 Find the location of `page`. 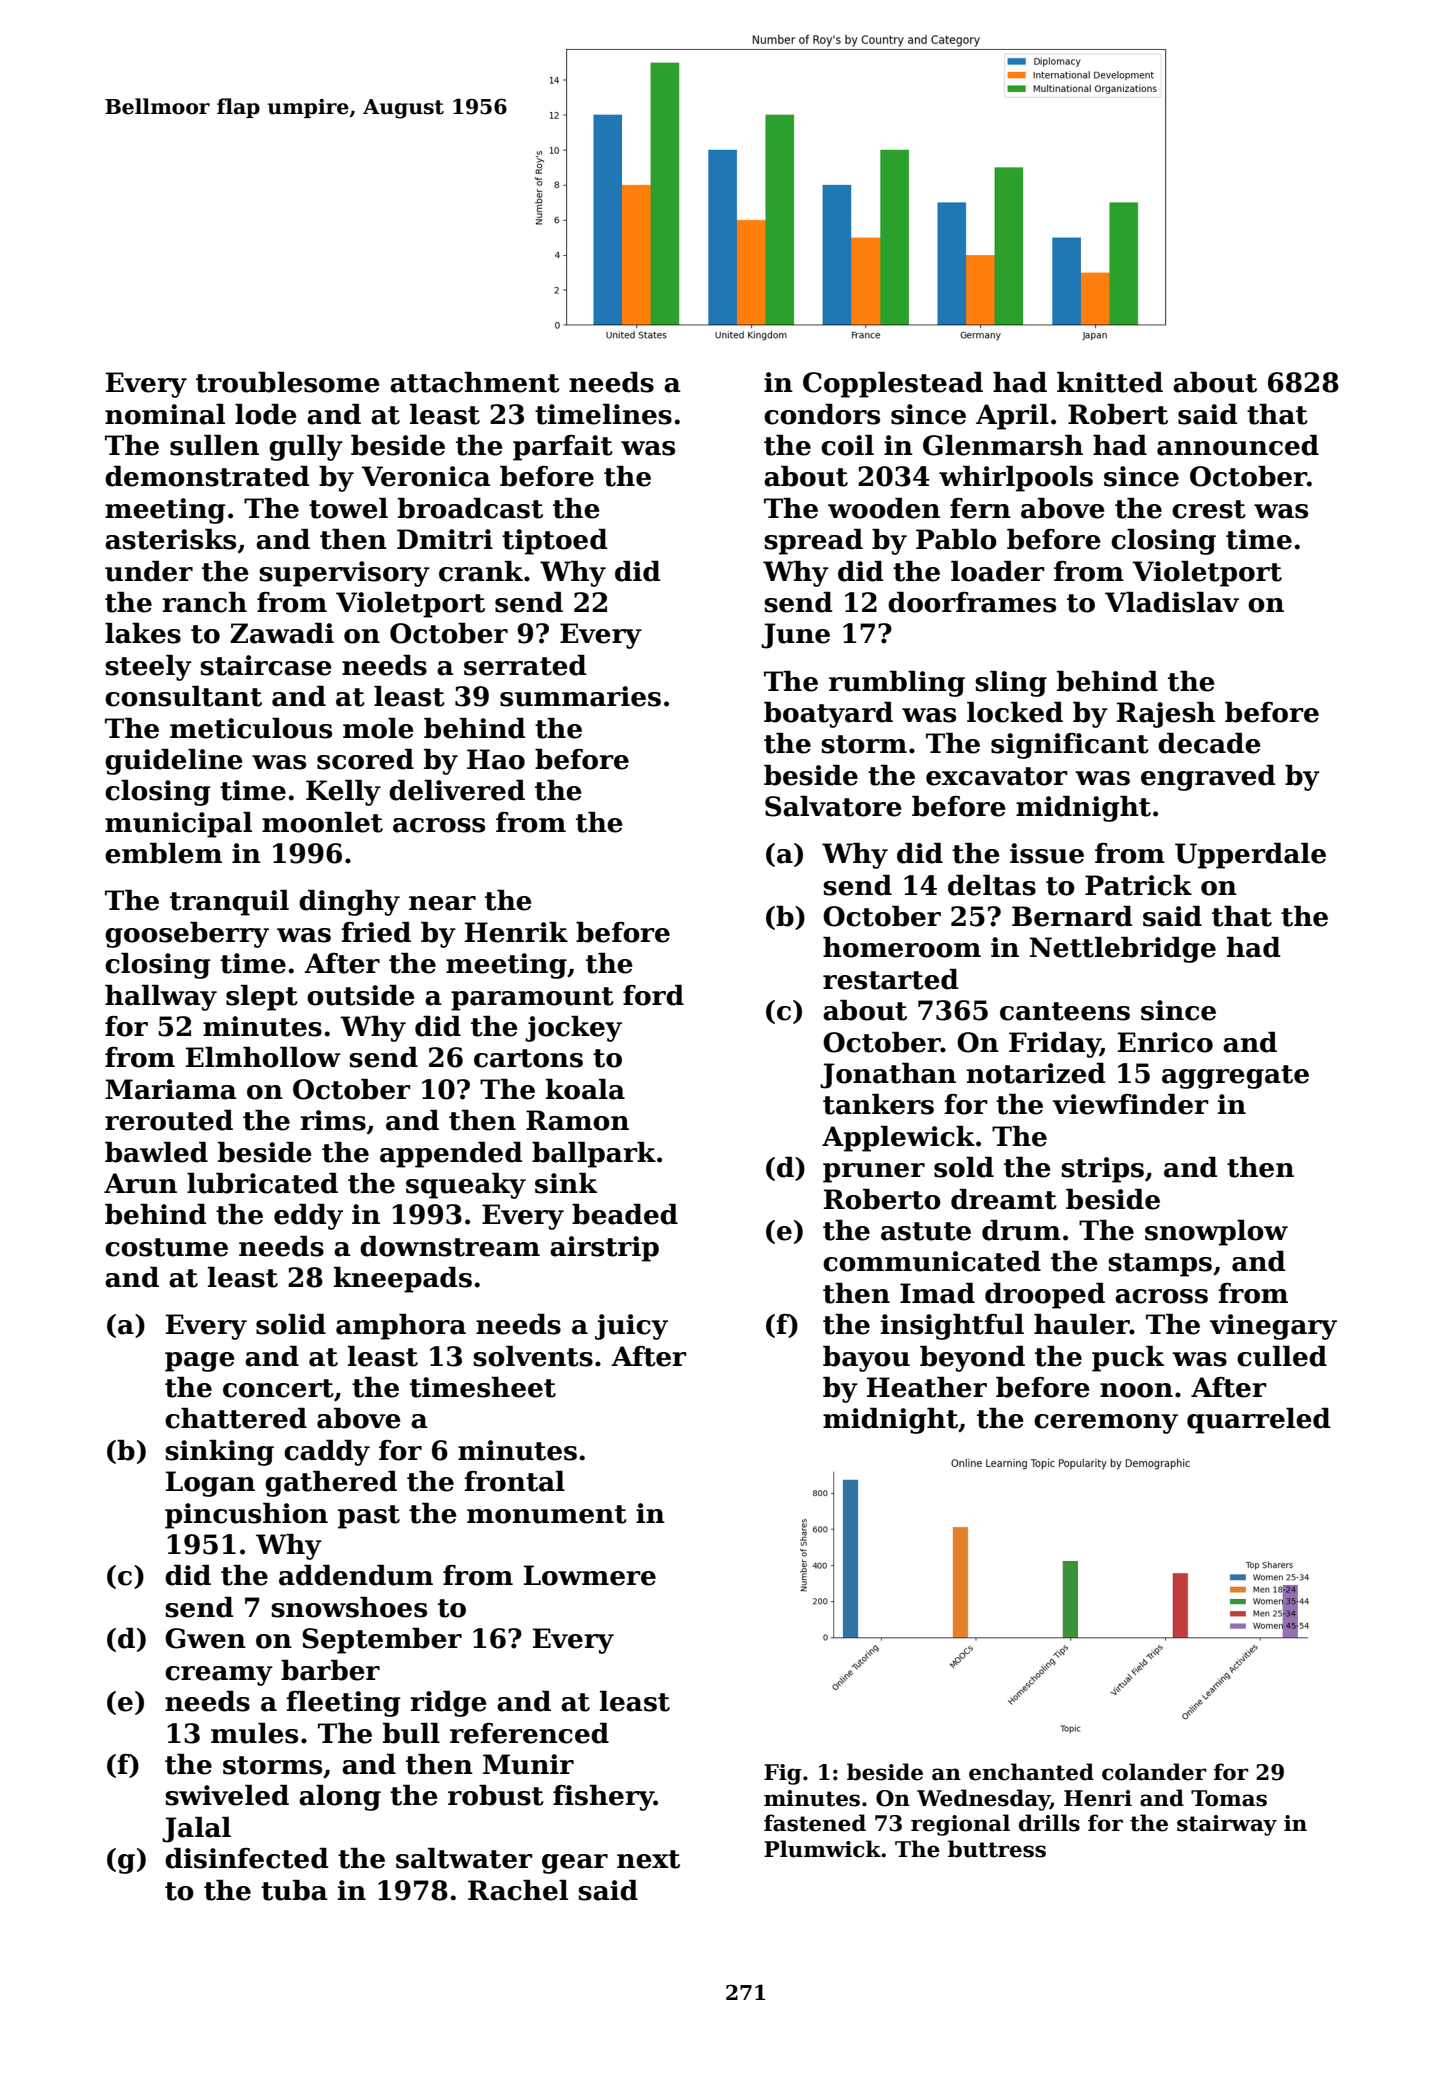

page is located at coordinates (200, 1362).
